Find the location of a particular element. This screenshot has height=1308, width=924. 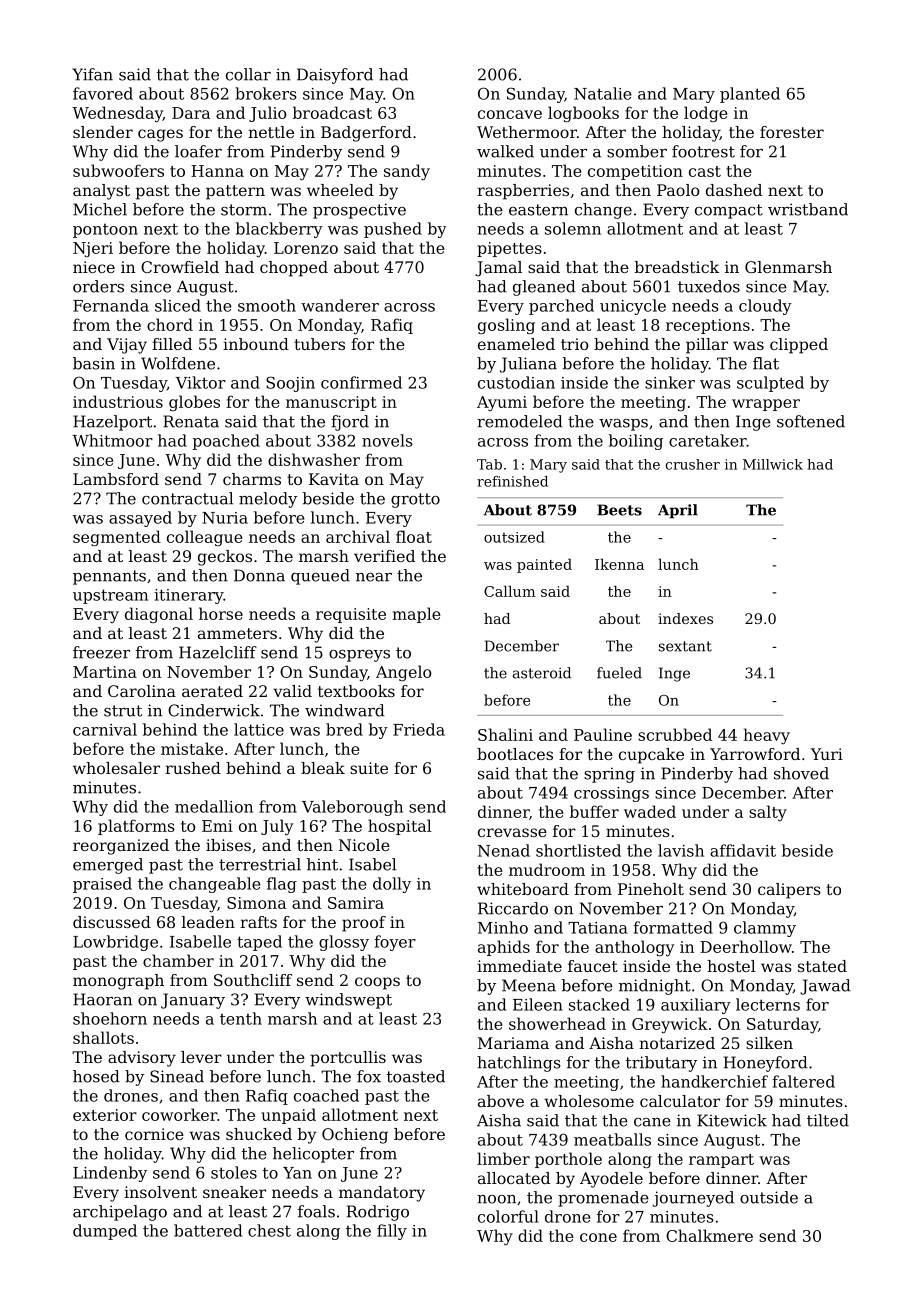

concave is located at coordinates (510, 114).
